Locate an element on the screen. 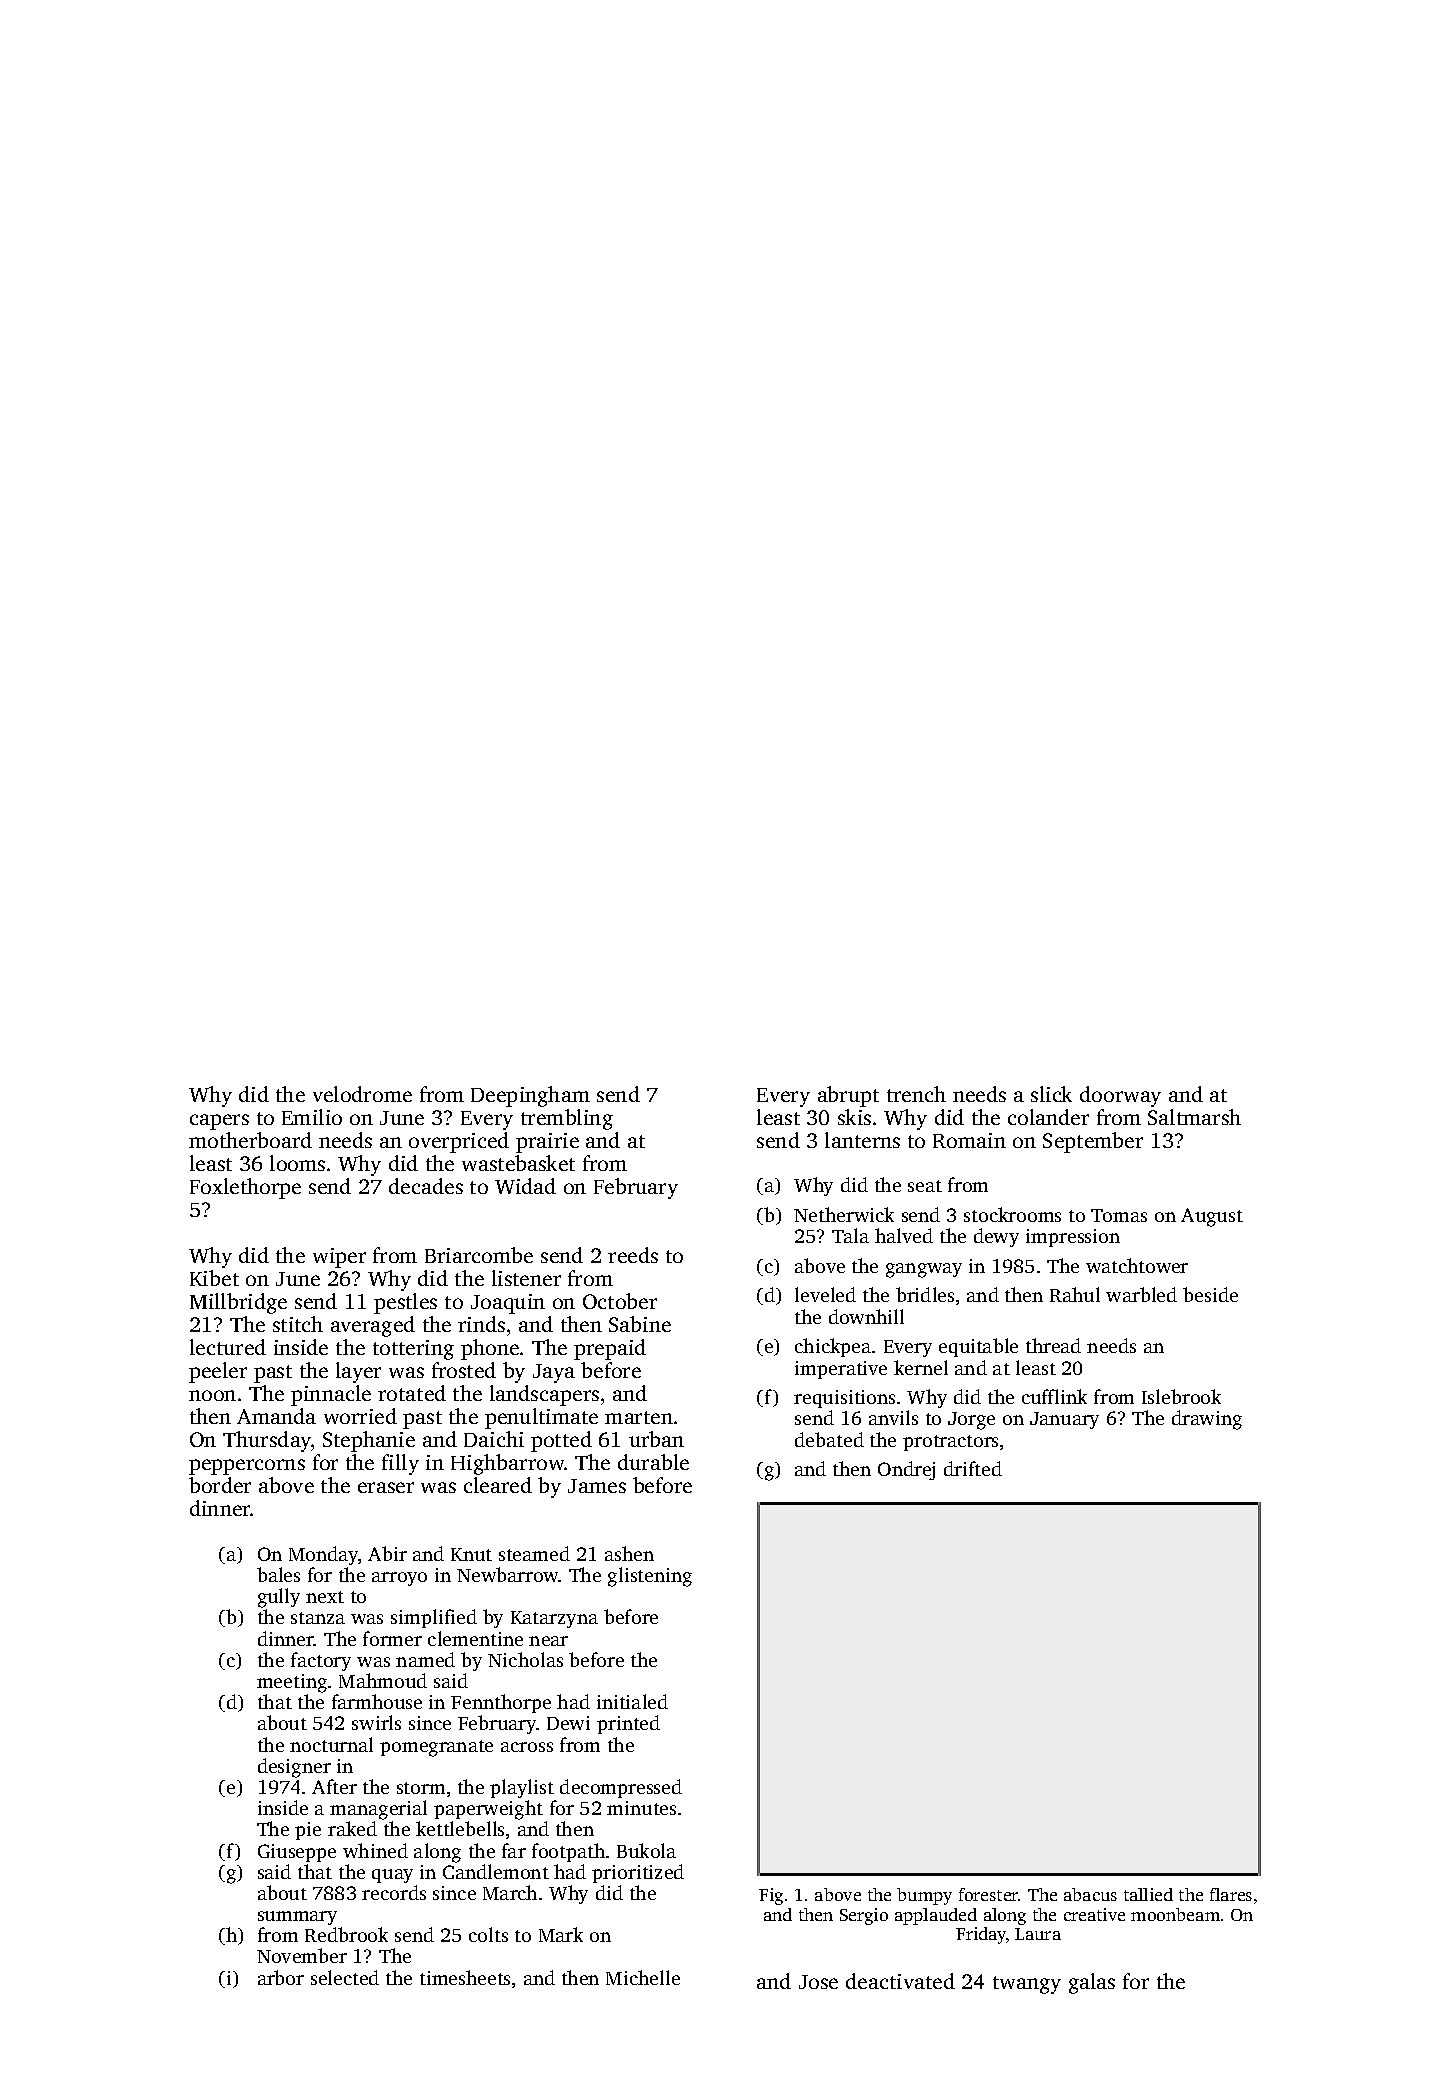  thread is located at coordinates (1053, 1345).
